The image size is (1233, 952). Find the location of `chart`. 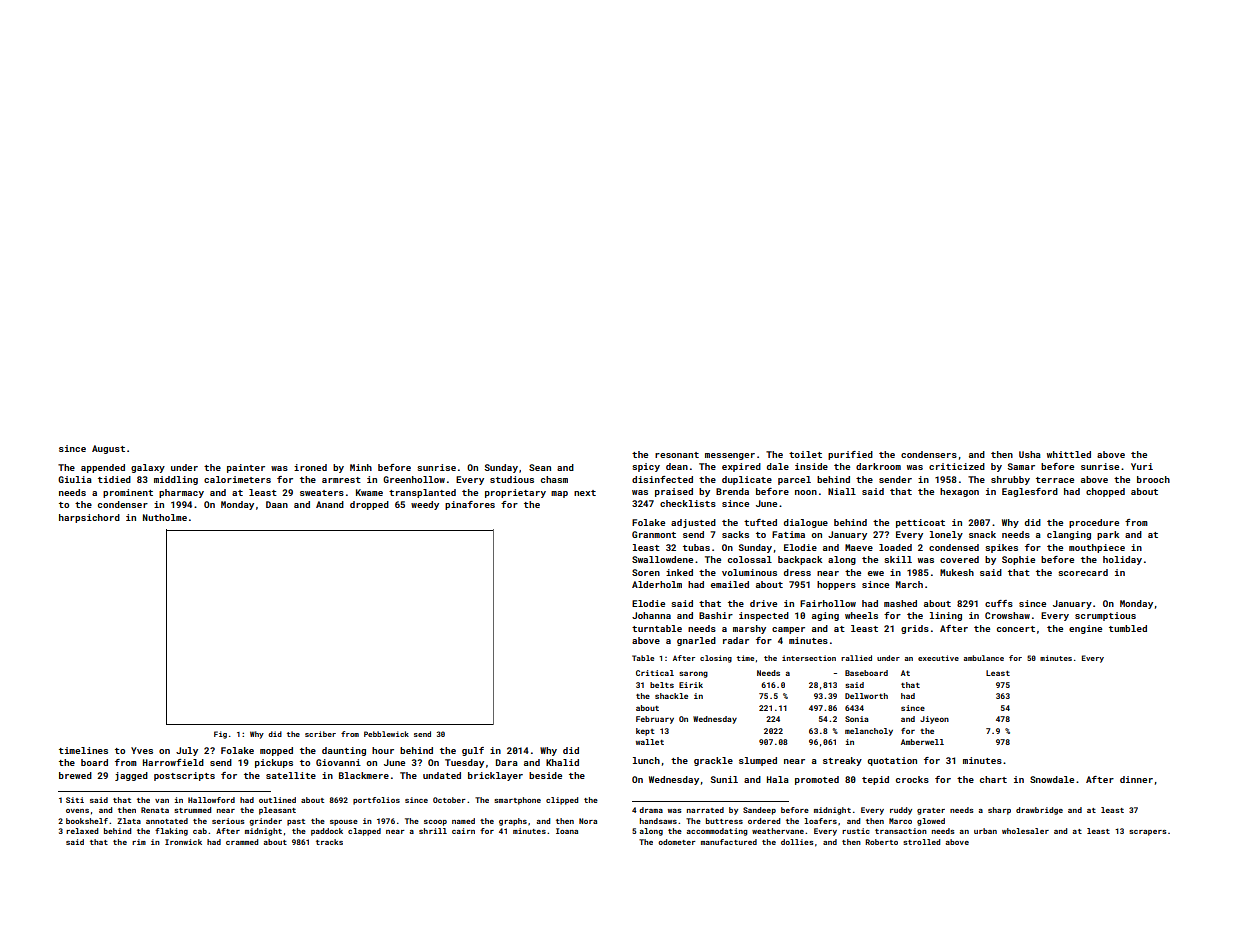

chart is located at coordinates (993, 779).
